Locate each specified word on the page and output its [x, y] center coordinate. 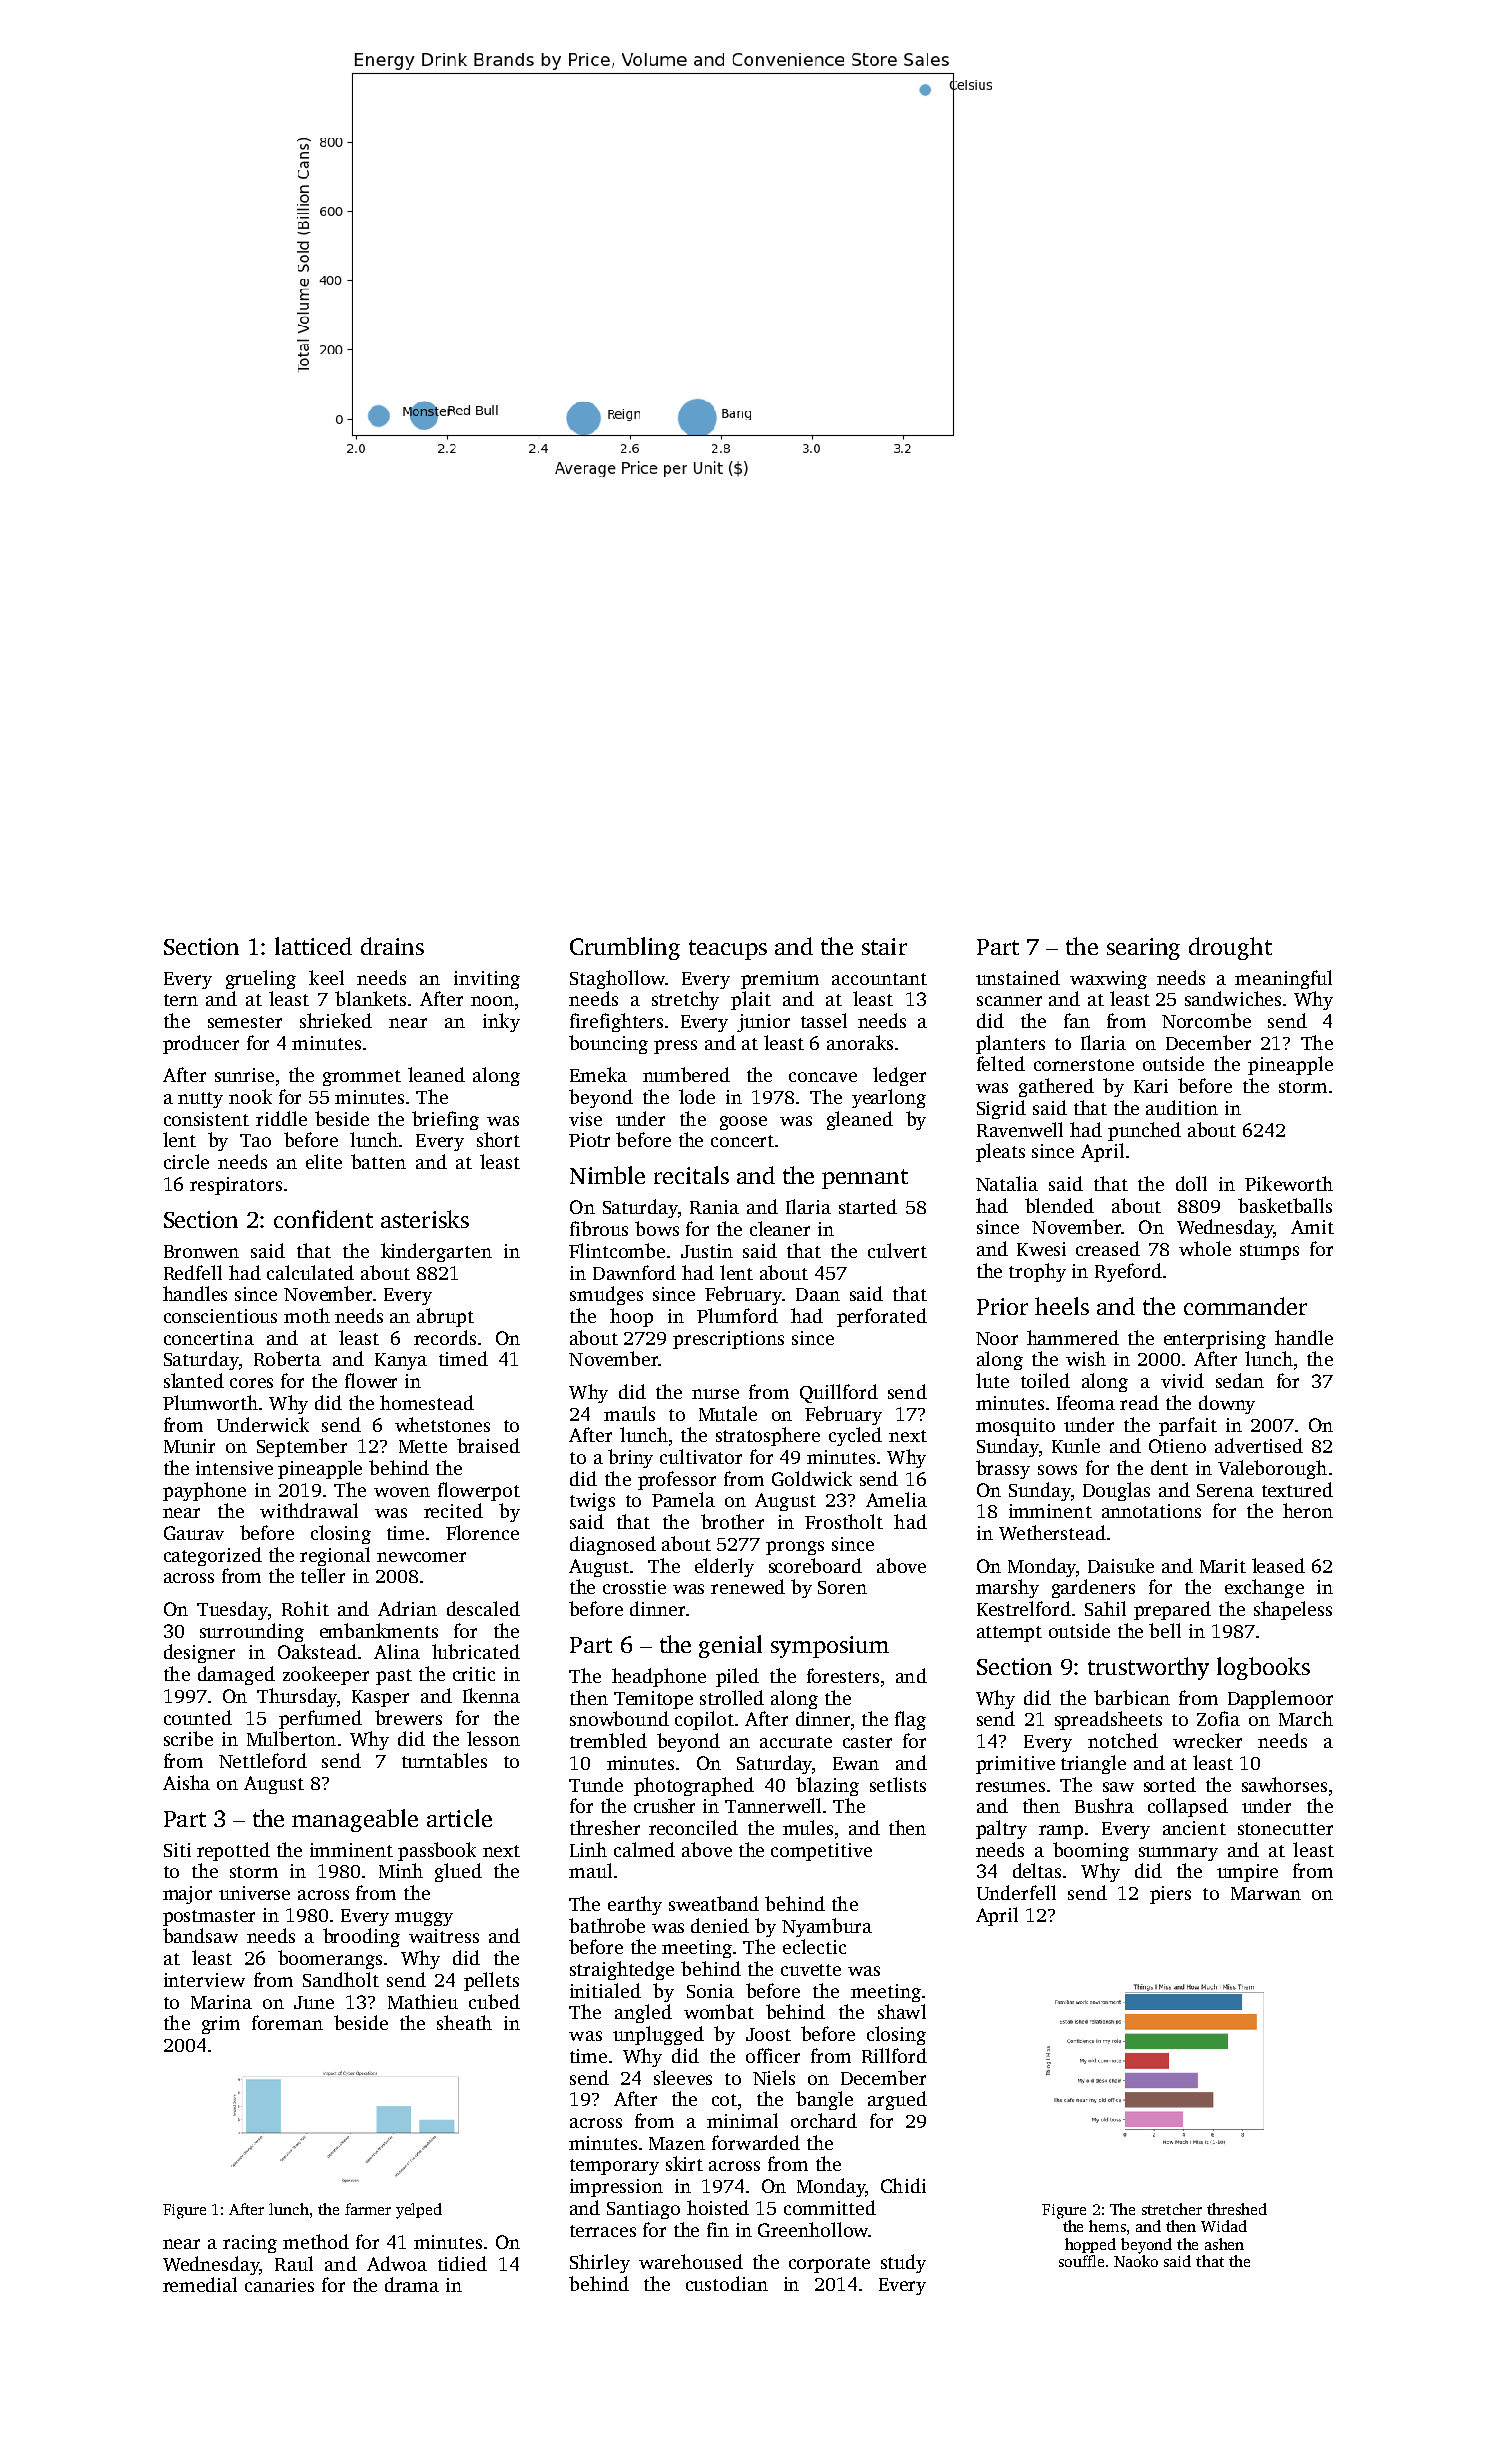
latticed [313, 946]
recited [453, 1510]
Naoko [1136, 2261]
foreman [287, 2022]
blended [1059, 1205]
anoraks [860, 1042]
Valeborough [1272, 1469]
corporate [829, 2265]
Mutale [728, 1413]
